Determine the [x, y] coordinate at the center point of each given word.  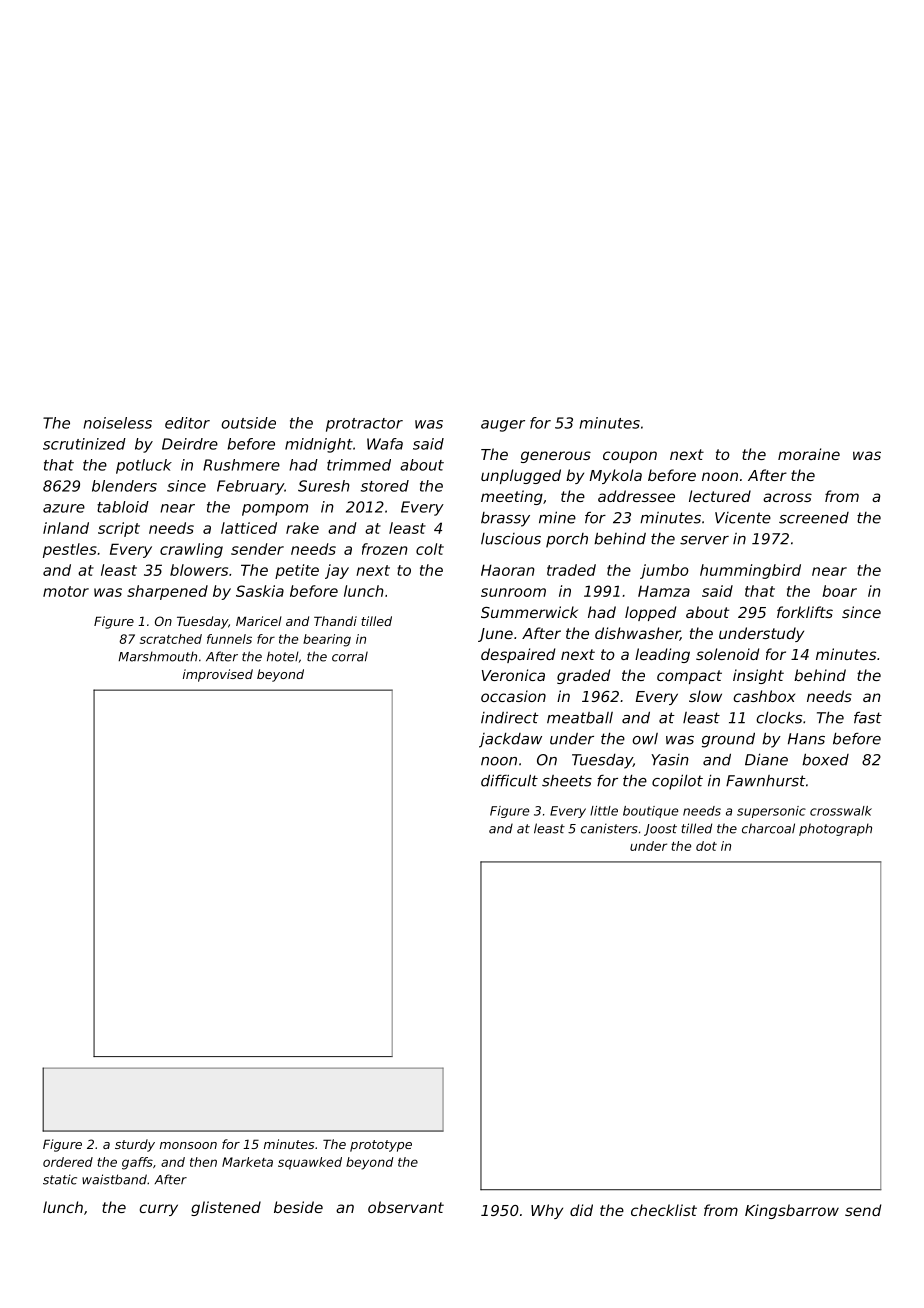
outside [248, 423]
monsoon [188, 1145]
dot [706, 846]
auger [503, 426]
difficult [509, 780]
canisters [609, 828]
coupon [630, 457]
